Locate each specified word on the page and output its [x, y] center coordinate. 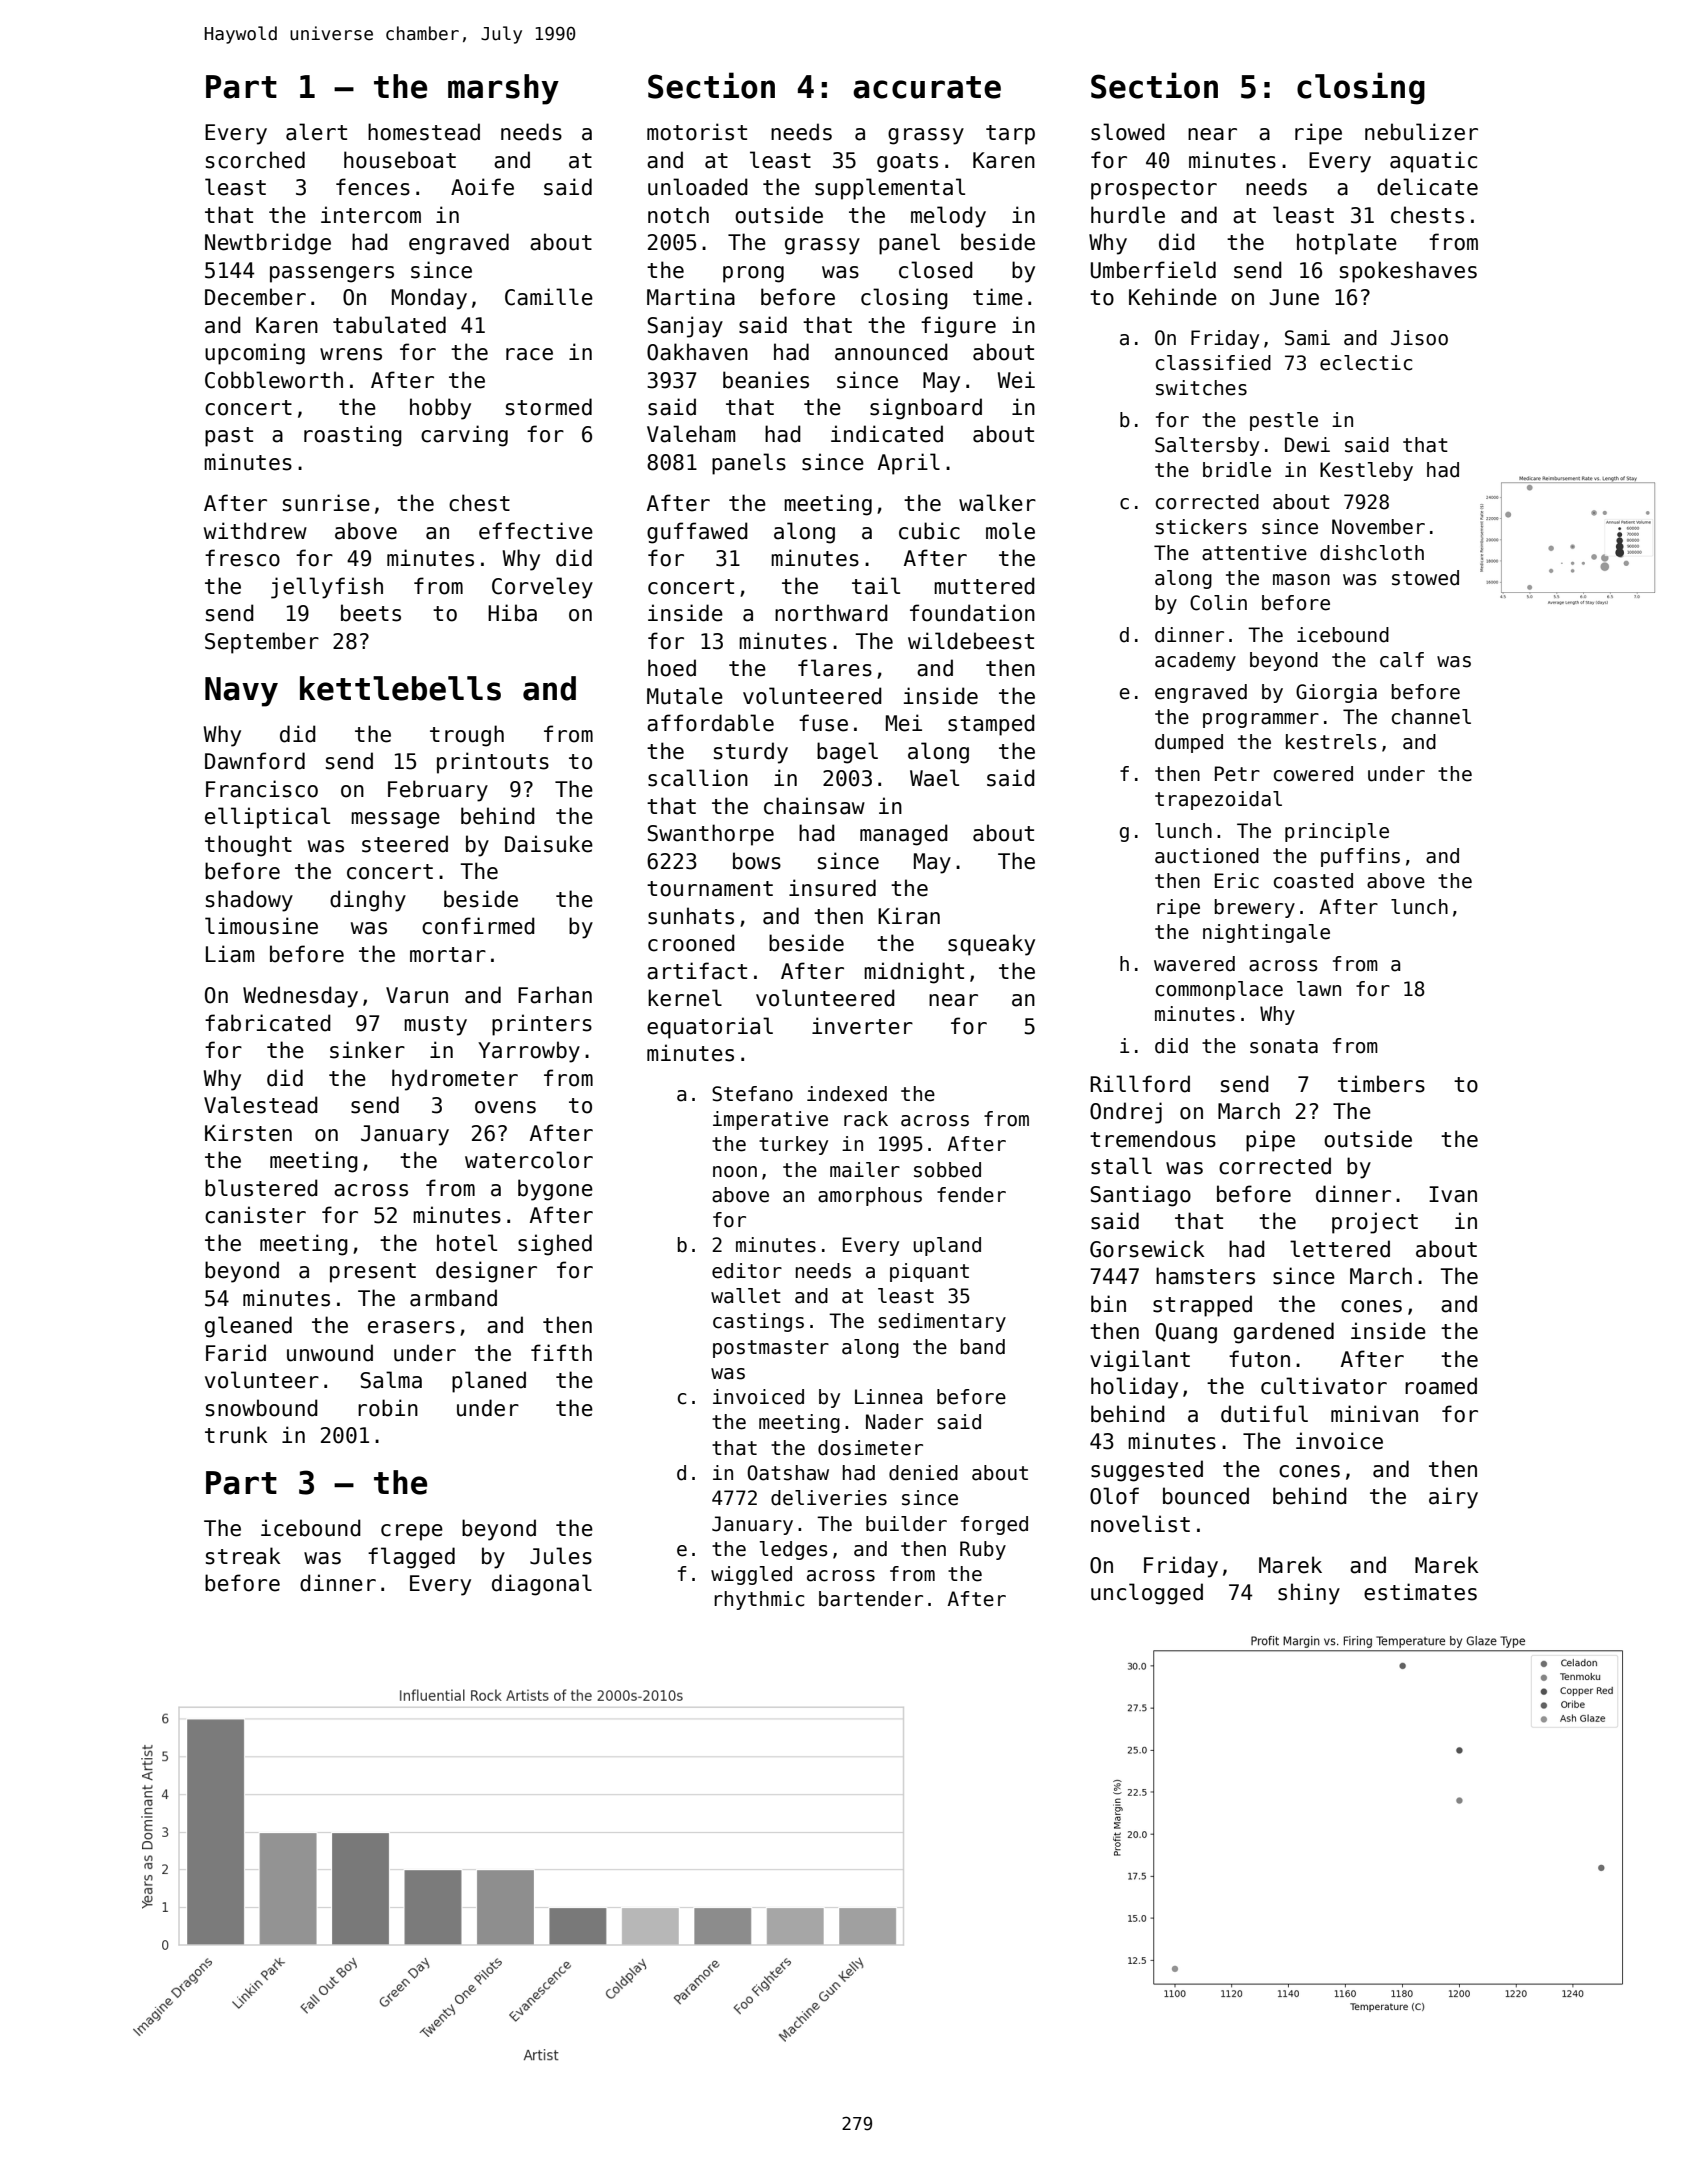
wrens [351, 354]
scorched [255, 160]
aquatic [1433, 162]
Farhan [555, 995]
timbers [1381, 1084]
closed [936, 270]
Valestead [261, 1105]
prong [753, 274]
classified [1213, 363]
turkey [793, 1145]
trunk [236, 1435]
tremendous [1153, 1139]
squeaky [991, 945]
